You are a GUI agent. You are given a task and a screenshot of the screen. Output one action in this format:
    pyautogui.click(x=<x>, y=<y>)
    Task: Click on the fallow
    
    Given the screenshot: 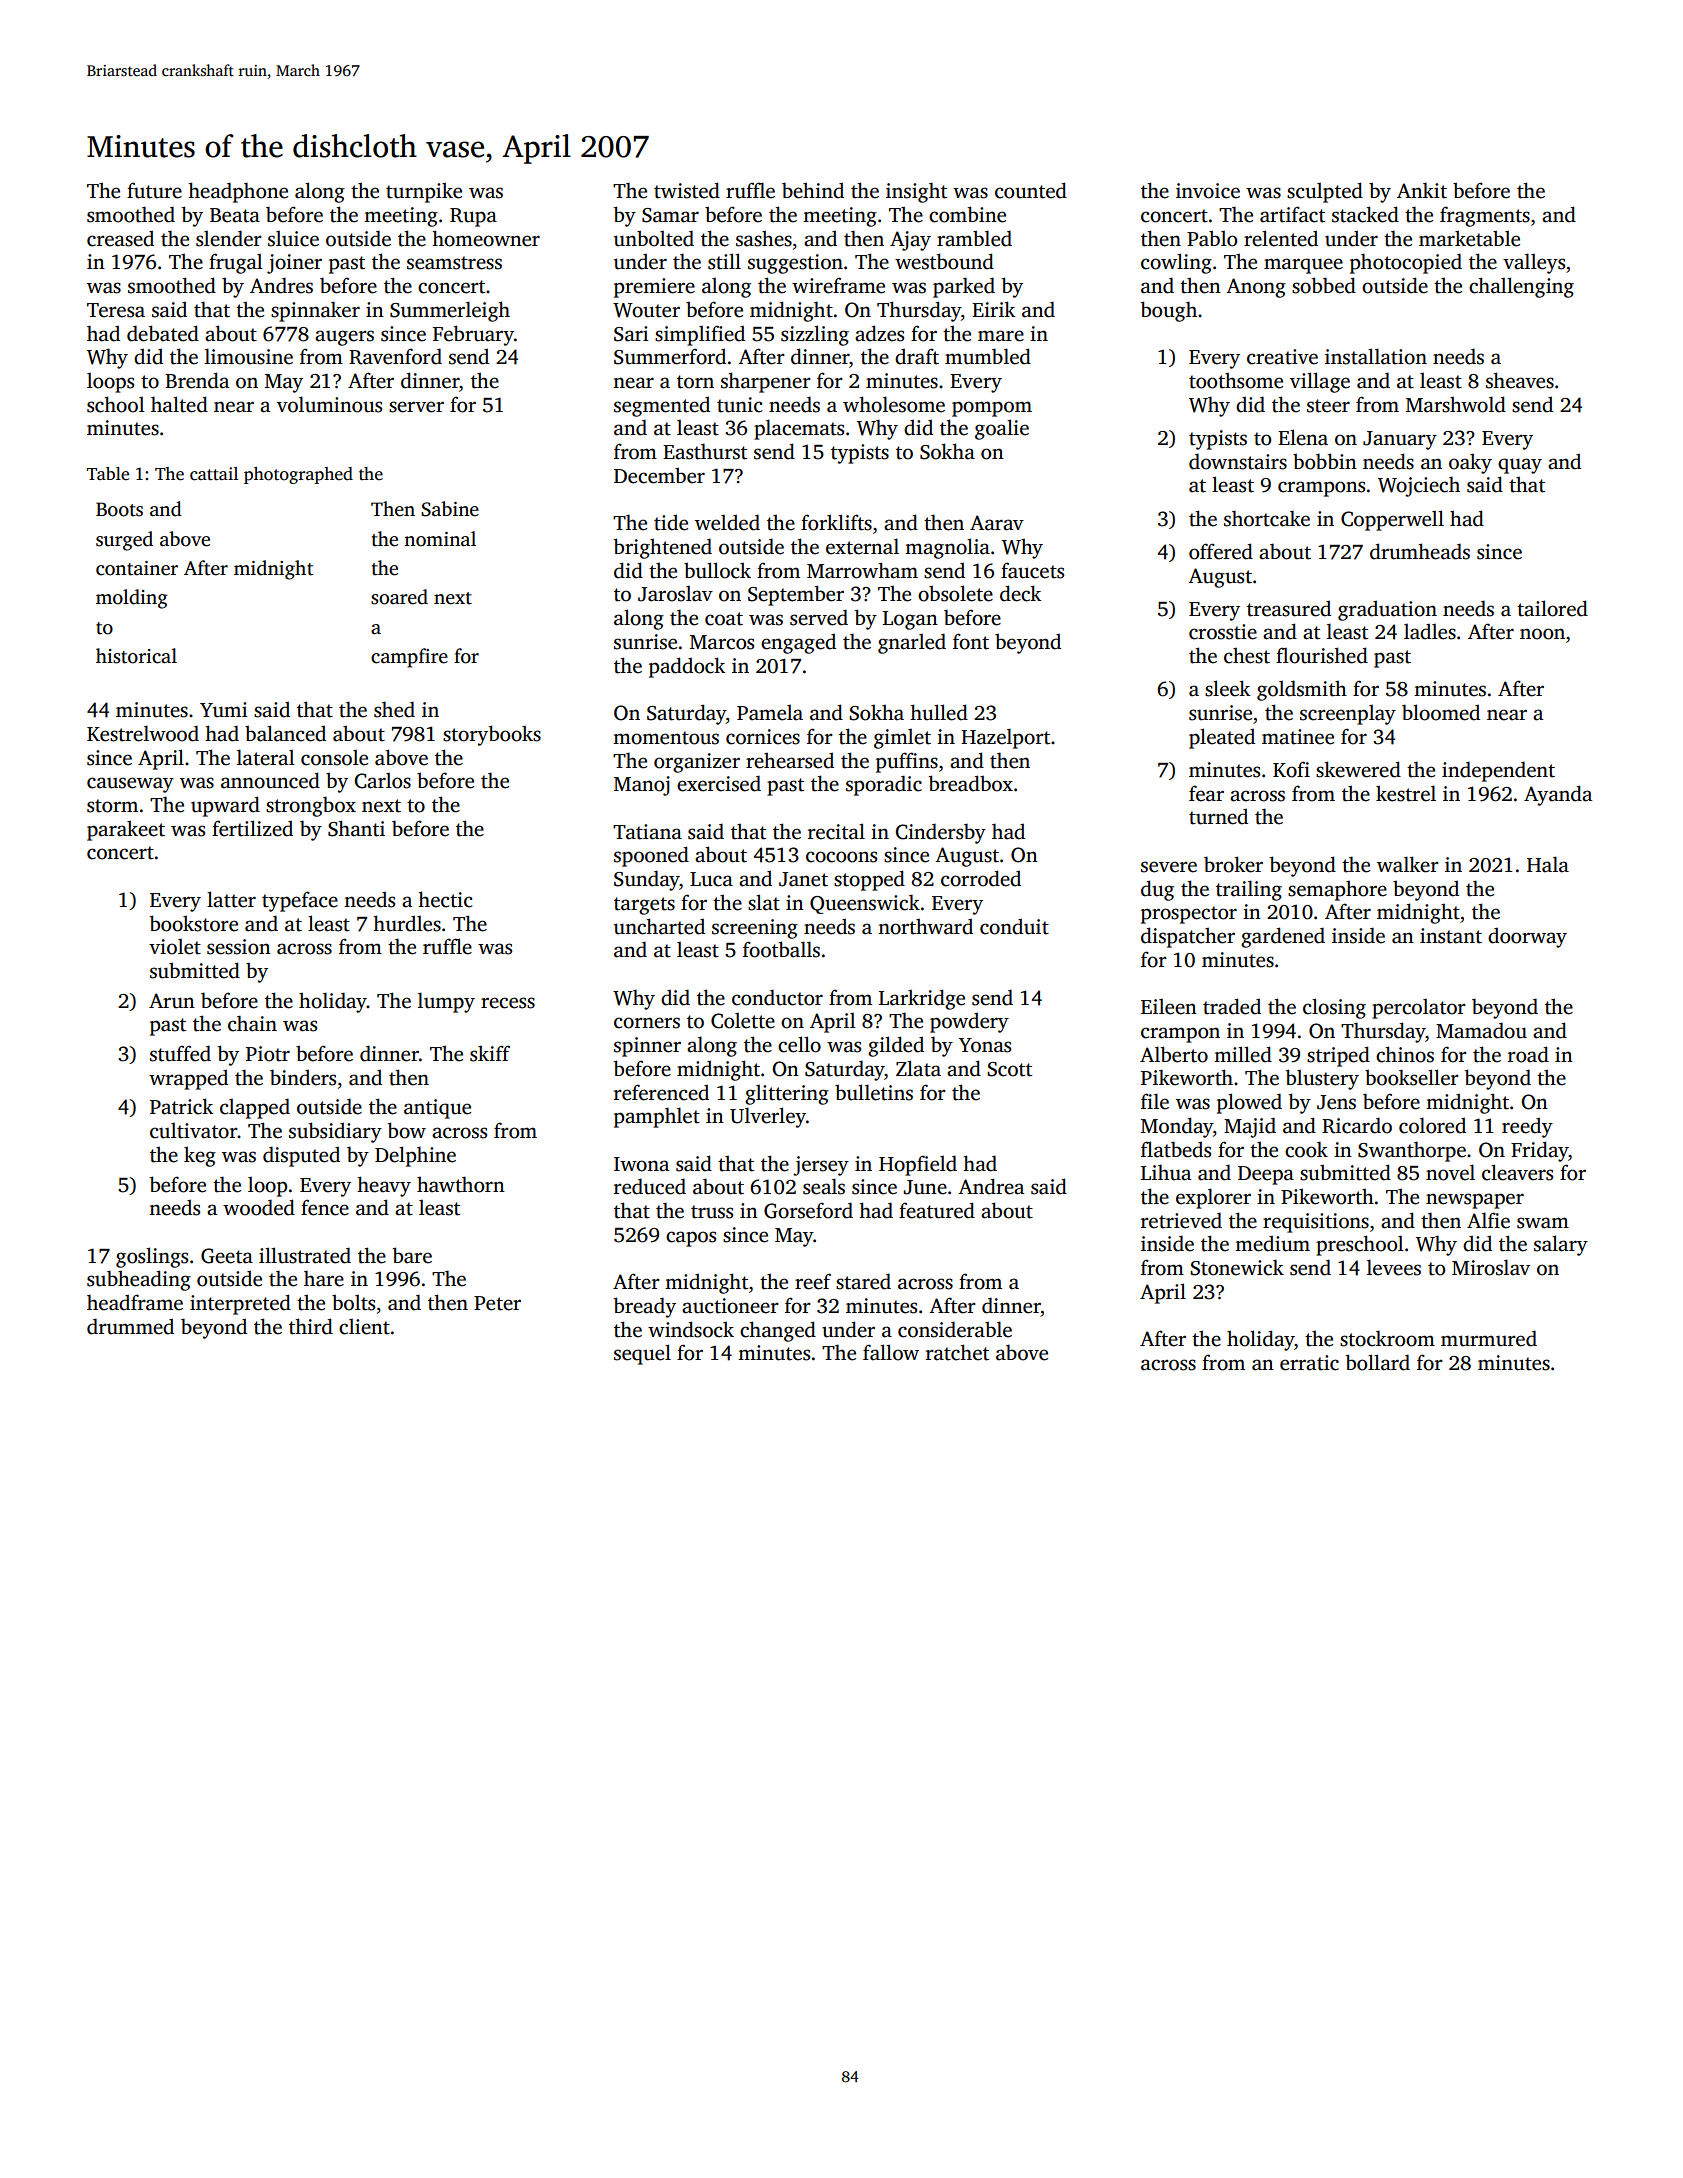 What is the action you would take?
    pyautogui.click(x=891, y=1352)
